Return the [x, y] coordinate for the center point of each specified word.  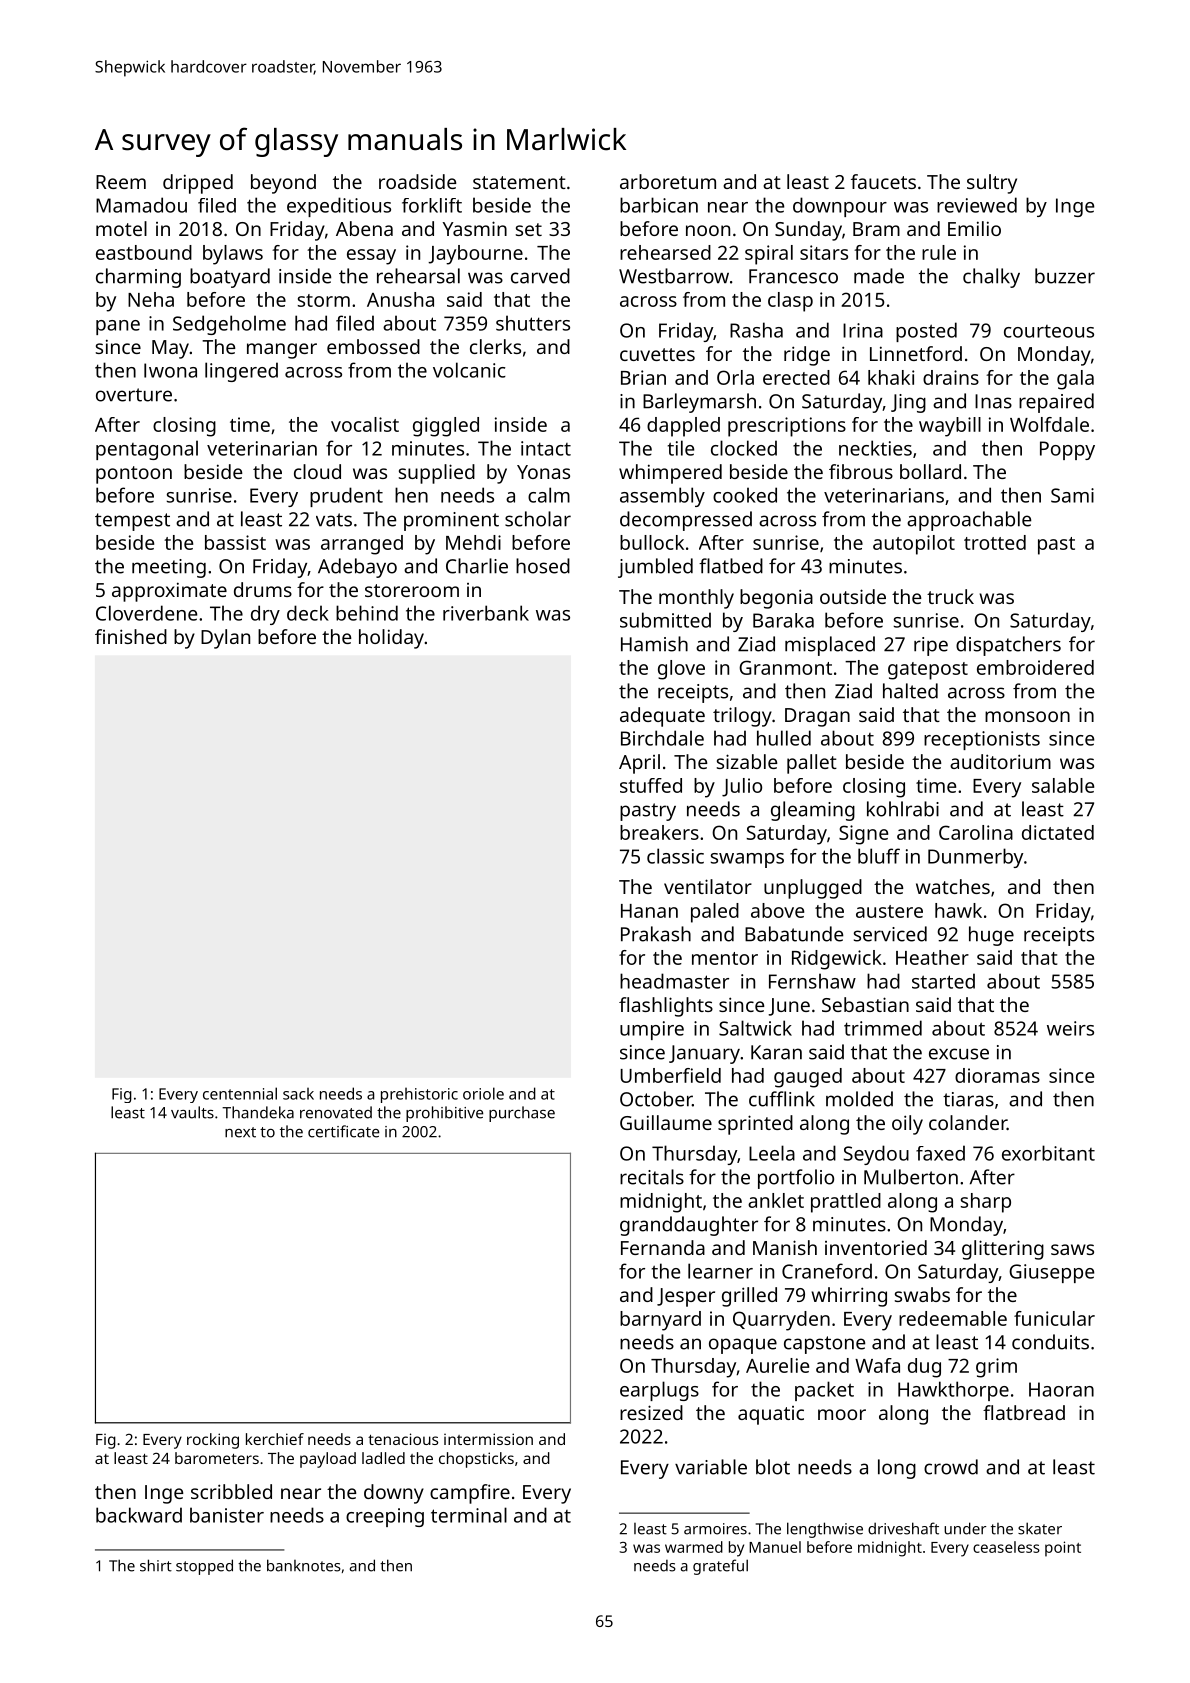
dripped [198, 184]
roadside [417, 181]
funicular [1054, 1318]
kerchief [275, 1439]
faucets [883, 181]
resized [651, 1412]
